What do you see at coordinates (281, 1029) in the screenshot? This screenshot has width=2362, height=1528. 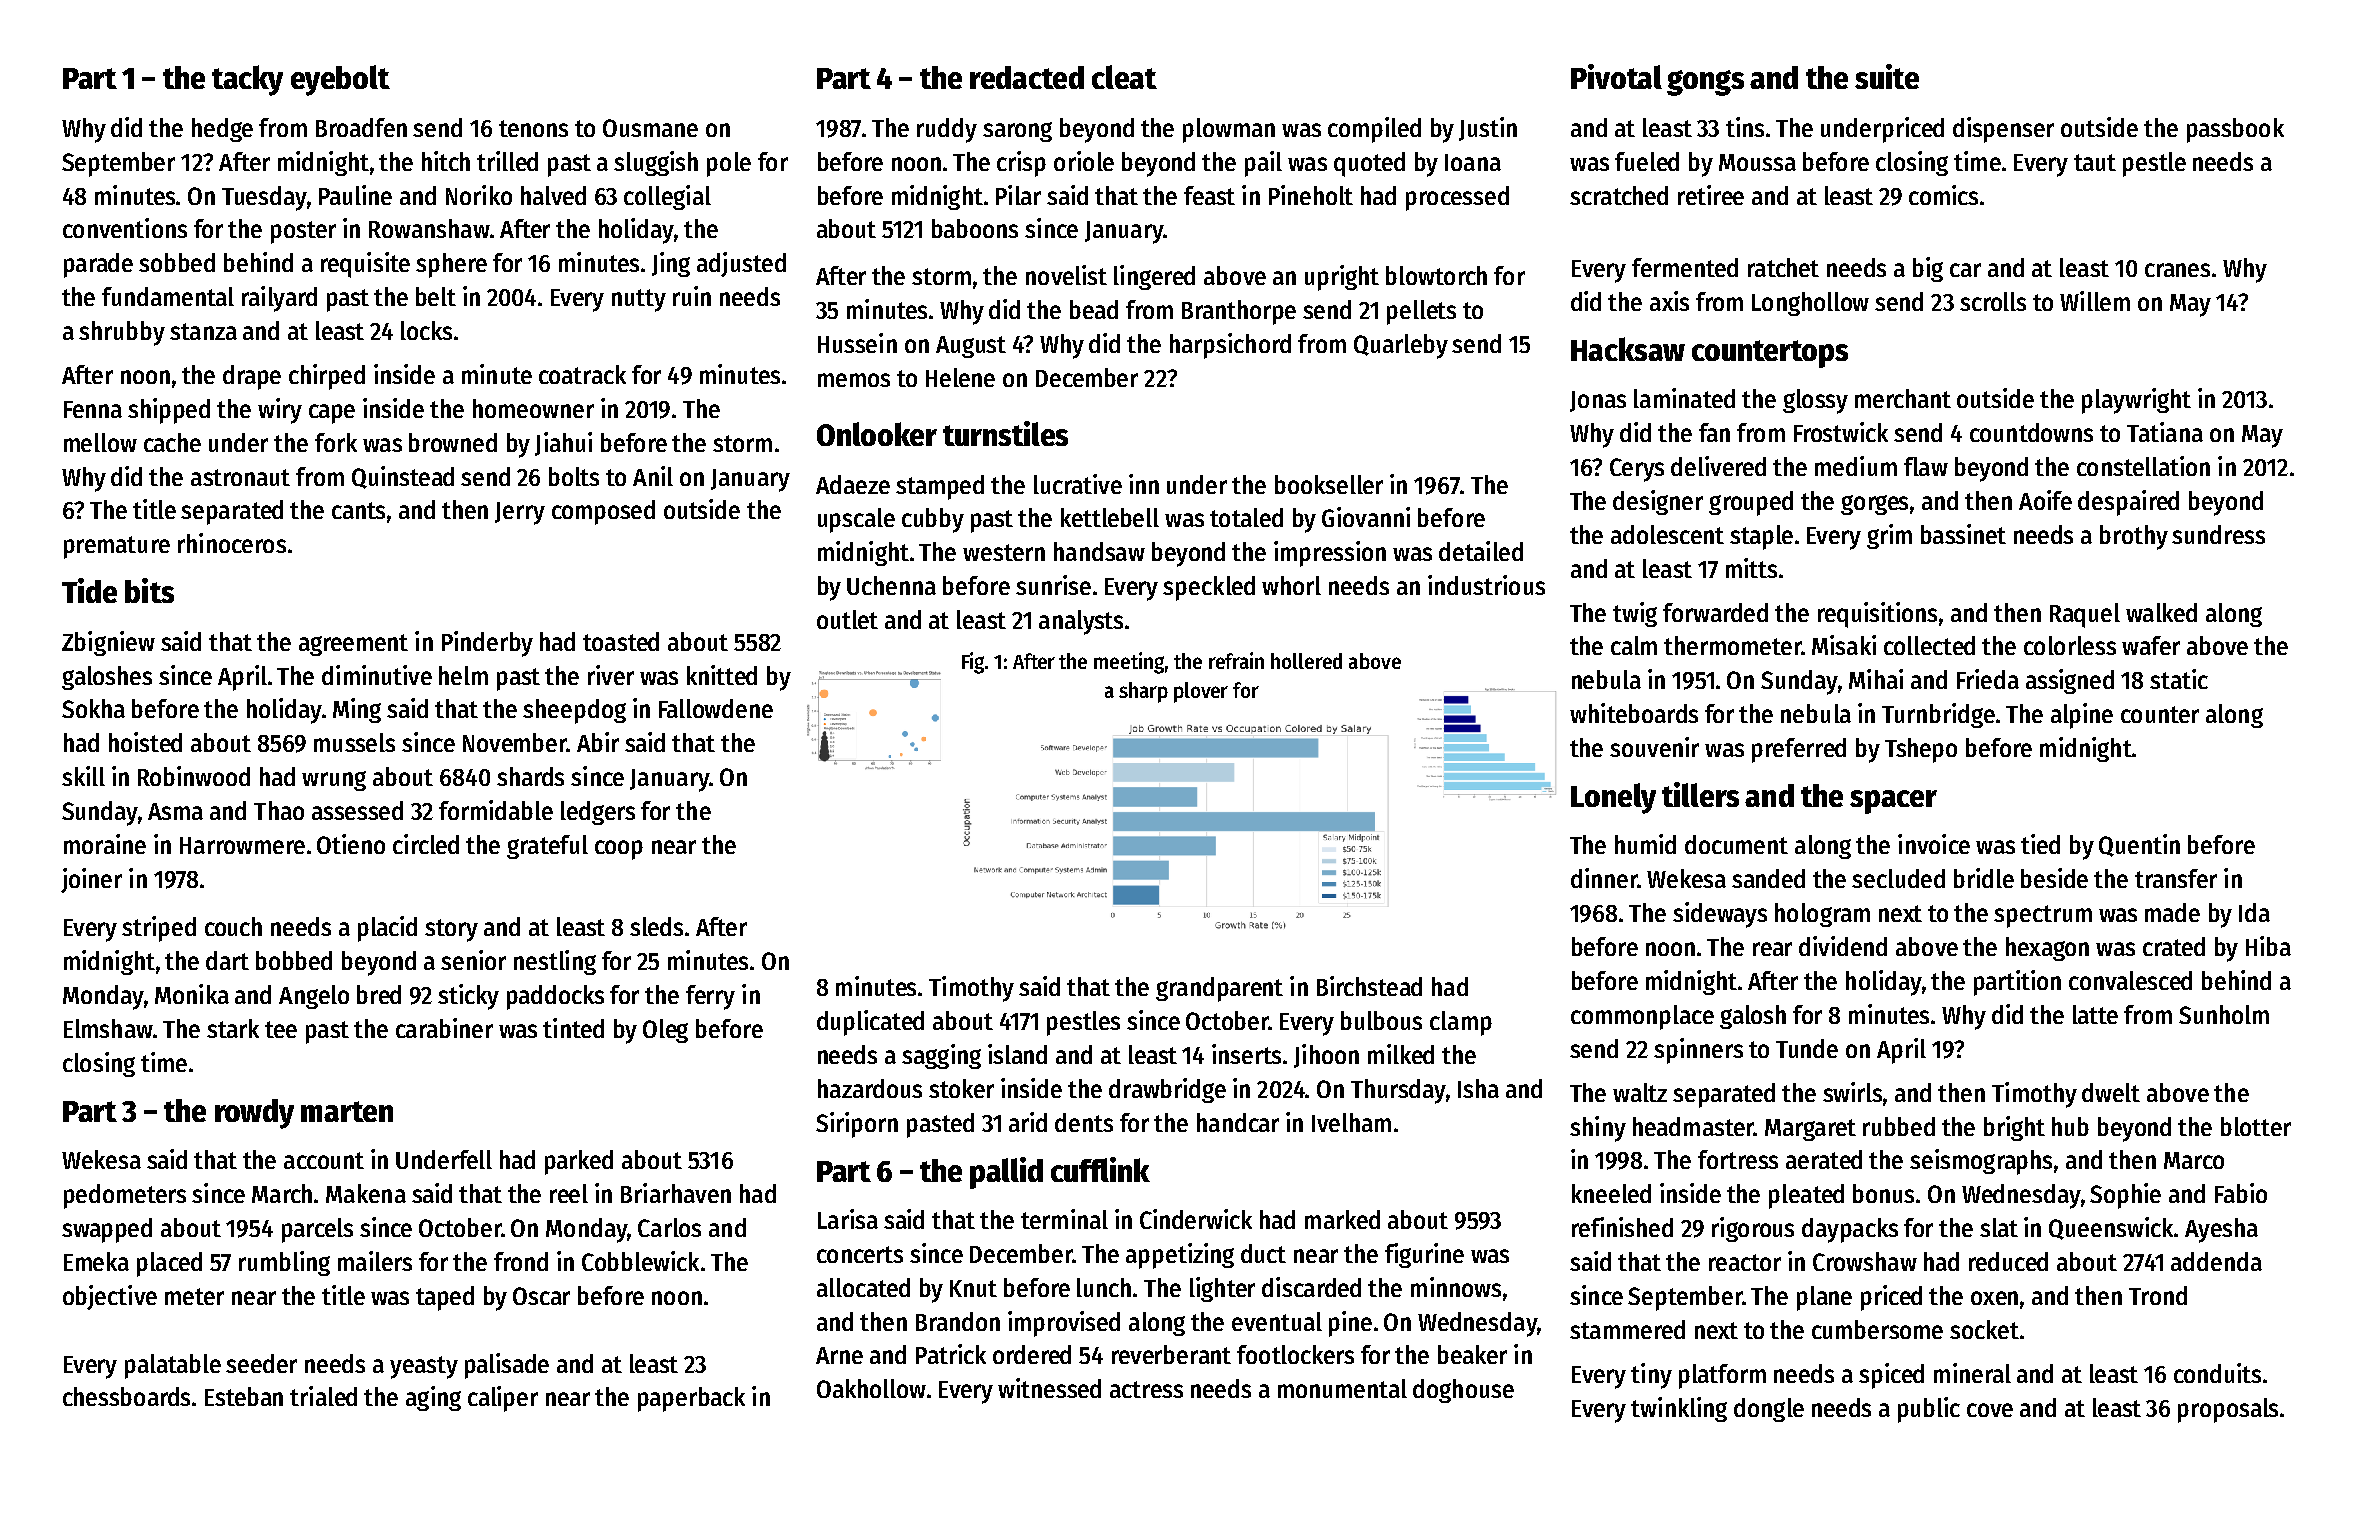 I see `tee` at bounding box center [281, 1029].
